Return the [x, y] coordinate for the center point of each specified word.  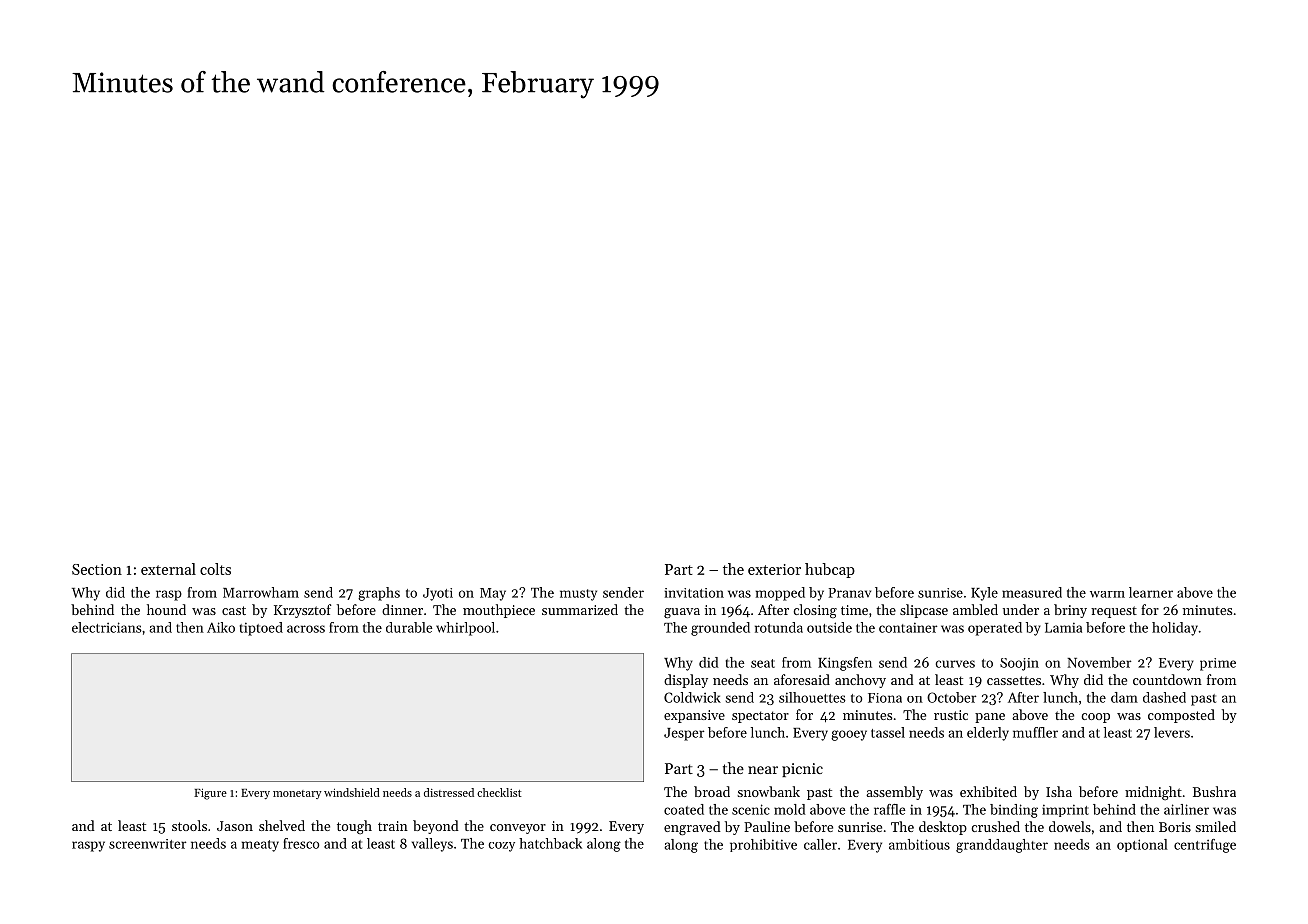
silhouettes [812, 697]
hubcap [830, 570]
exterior [774, 569]
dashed [1164, 697]
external [168, 569]
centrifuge [1205, 846]
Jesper [684, 734]
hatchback [550, 843]
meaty [260, 846]
